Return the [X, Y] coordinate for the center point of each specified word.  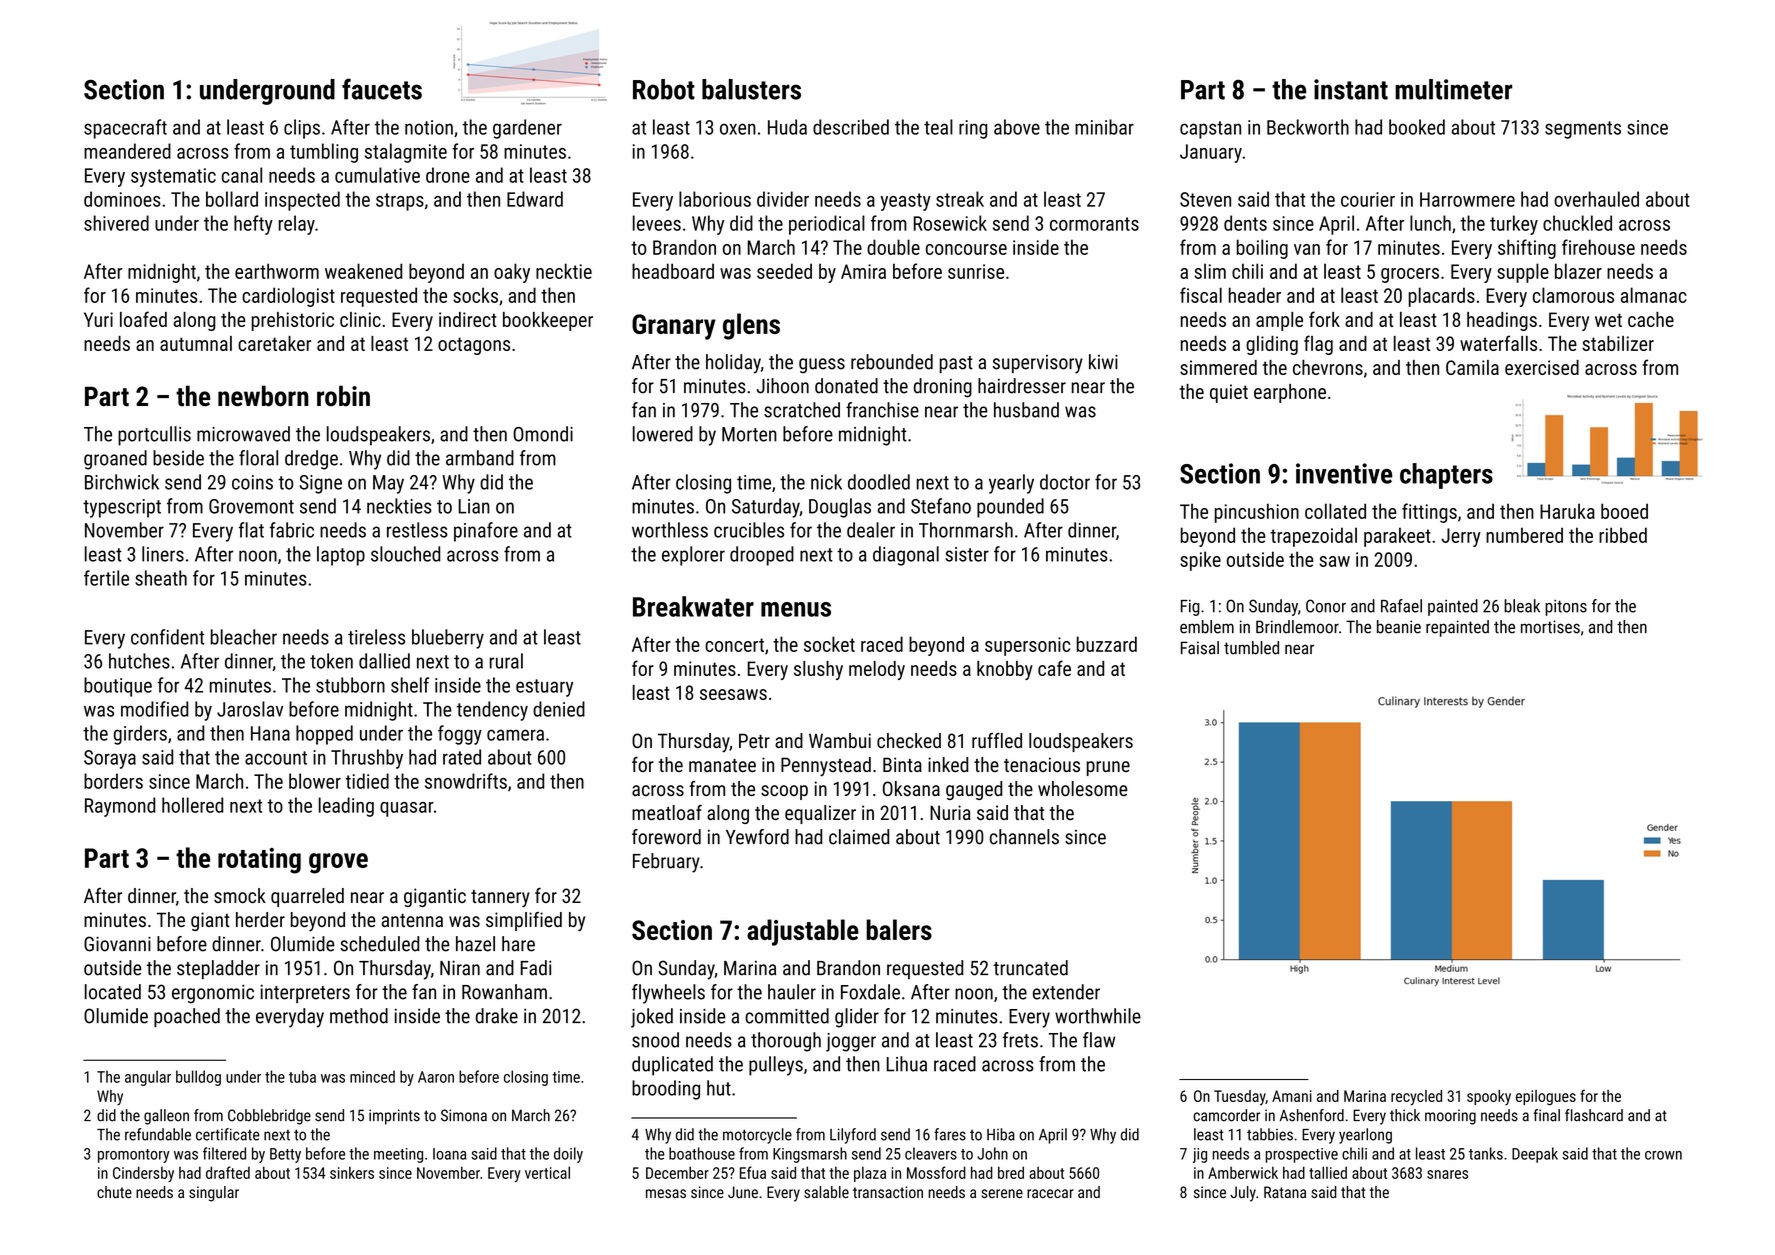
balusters [751, 89]
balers [899, 929]
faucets [382, 89]
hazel [475, 944]
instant [1351, 89]
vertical [547, 1172]
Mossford [936, 1172]
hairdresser [1022, 386]
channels [1024, 837]
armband [480, 458]
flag [1318, 345]
